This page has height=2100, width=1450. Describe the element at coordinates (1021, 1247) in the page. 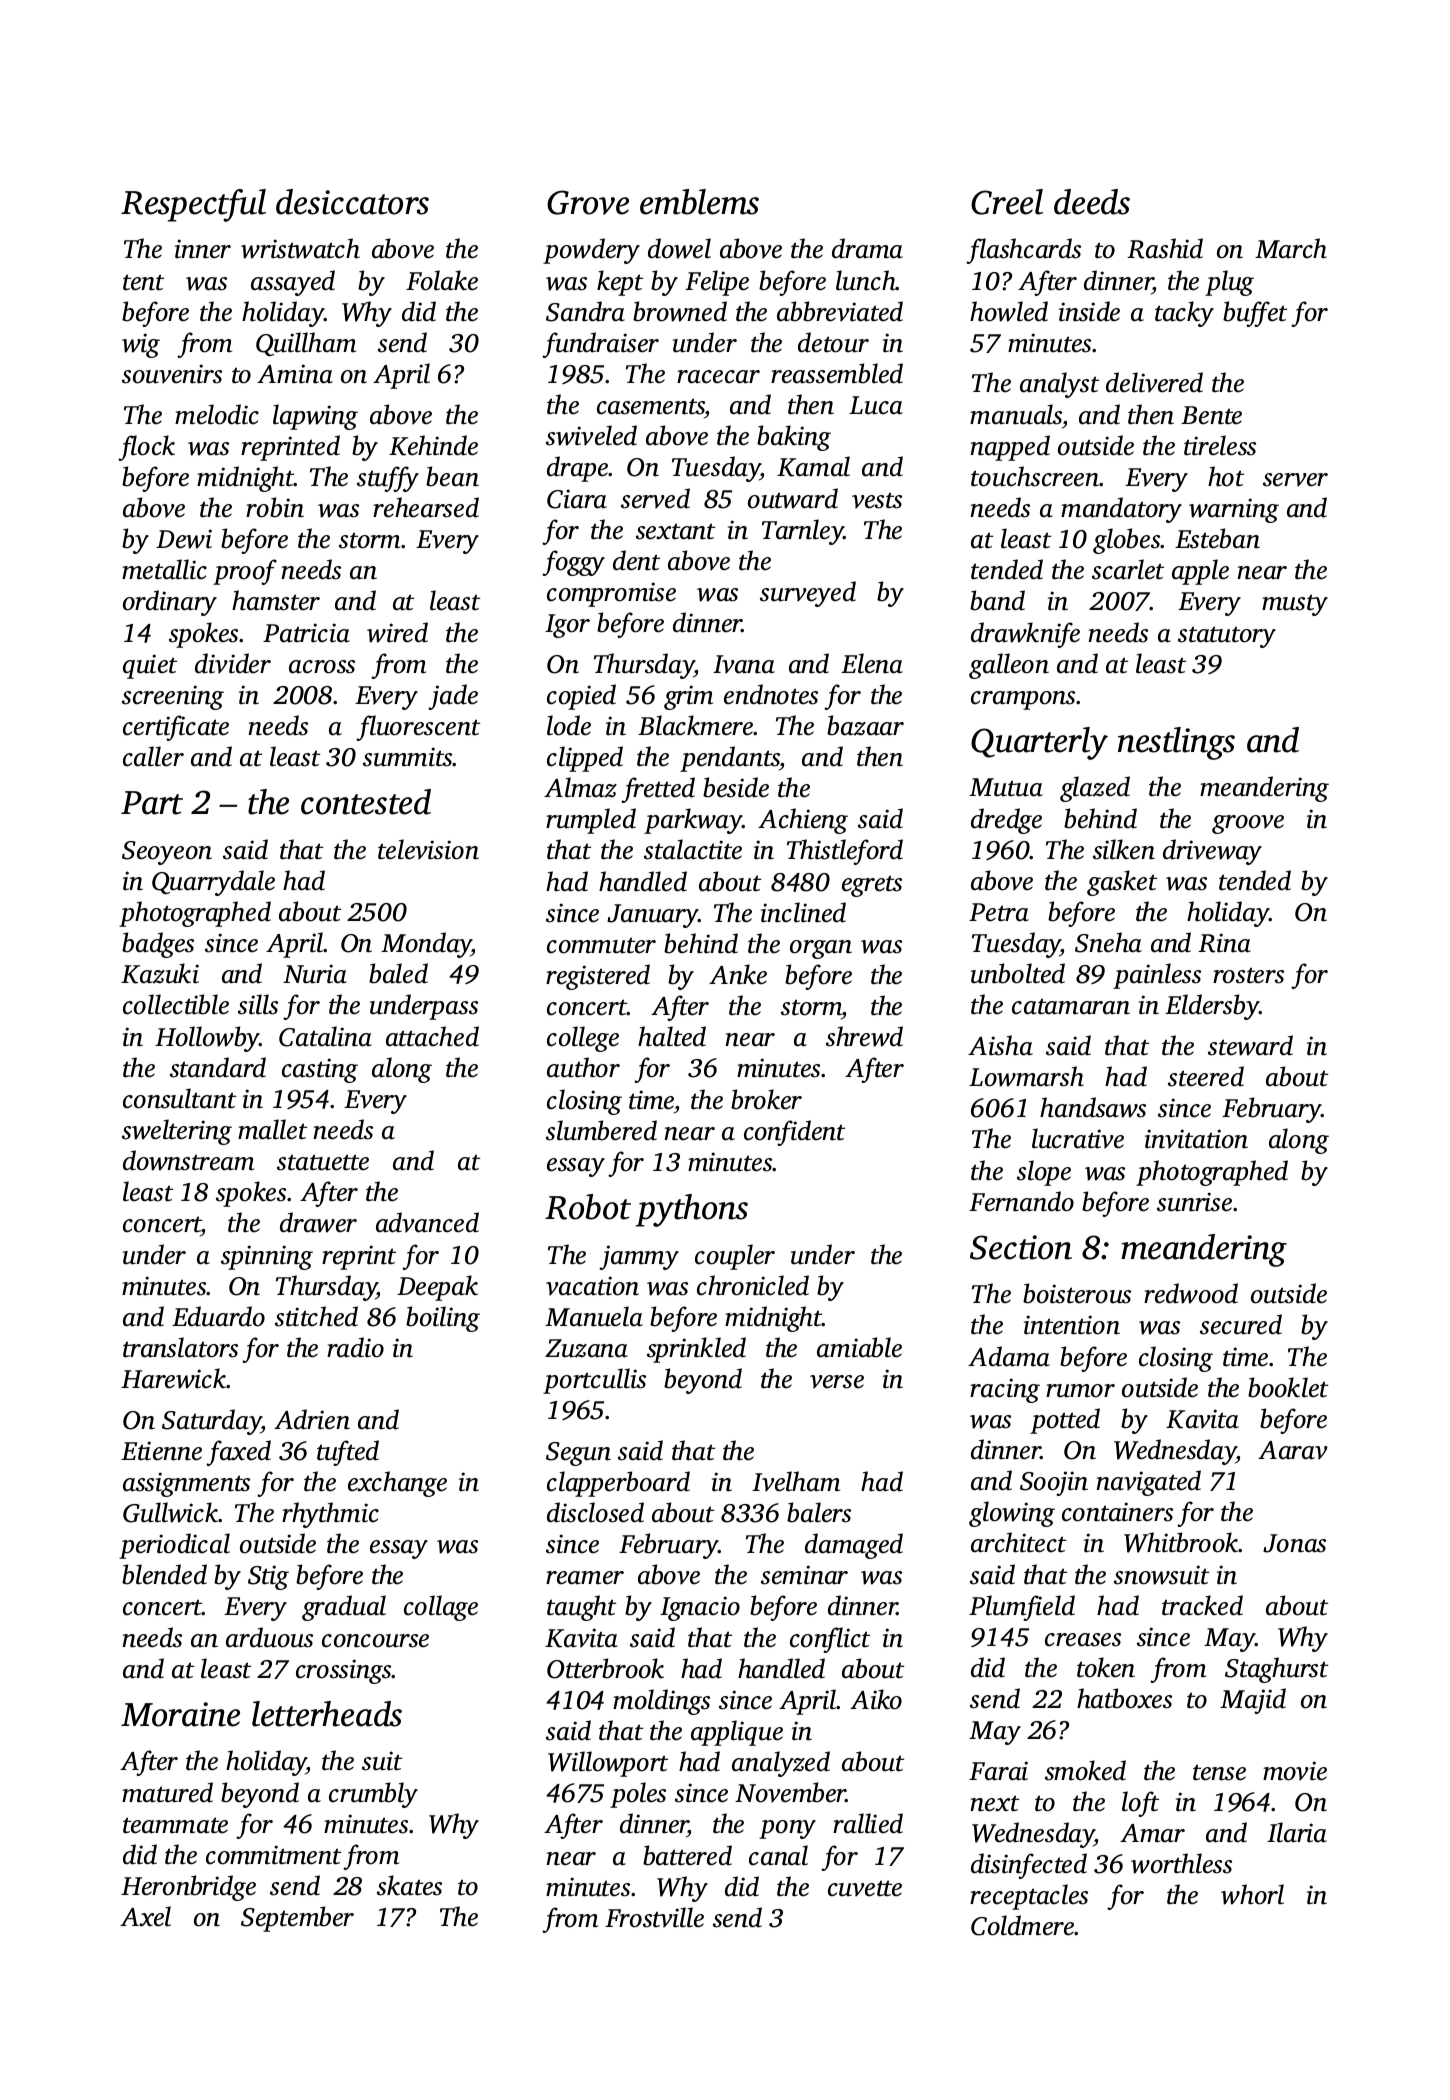

I see `Section` at that location.
